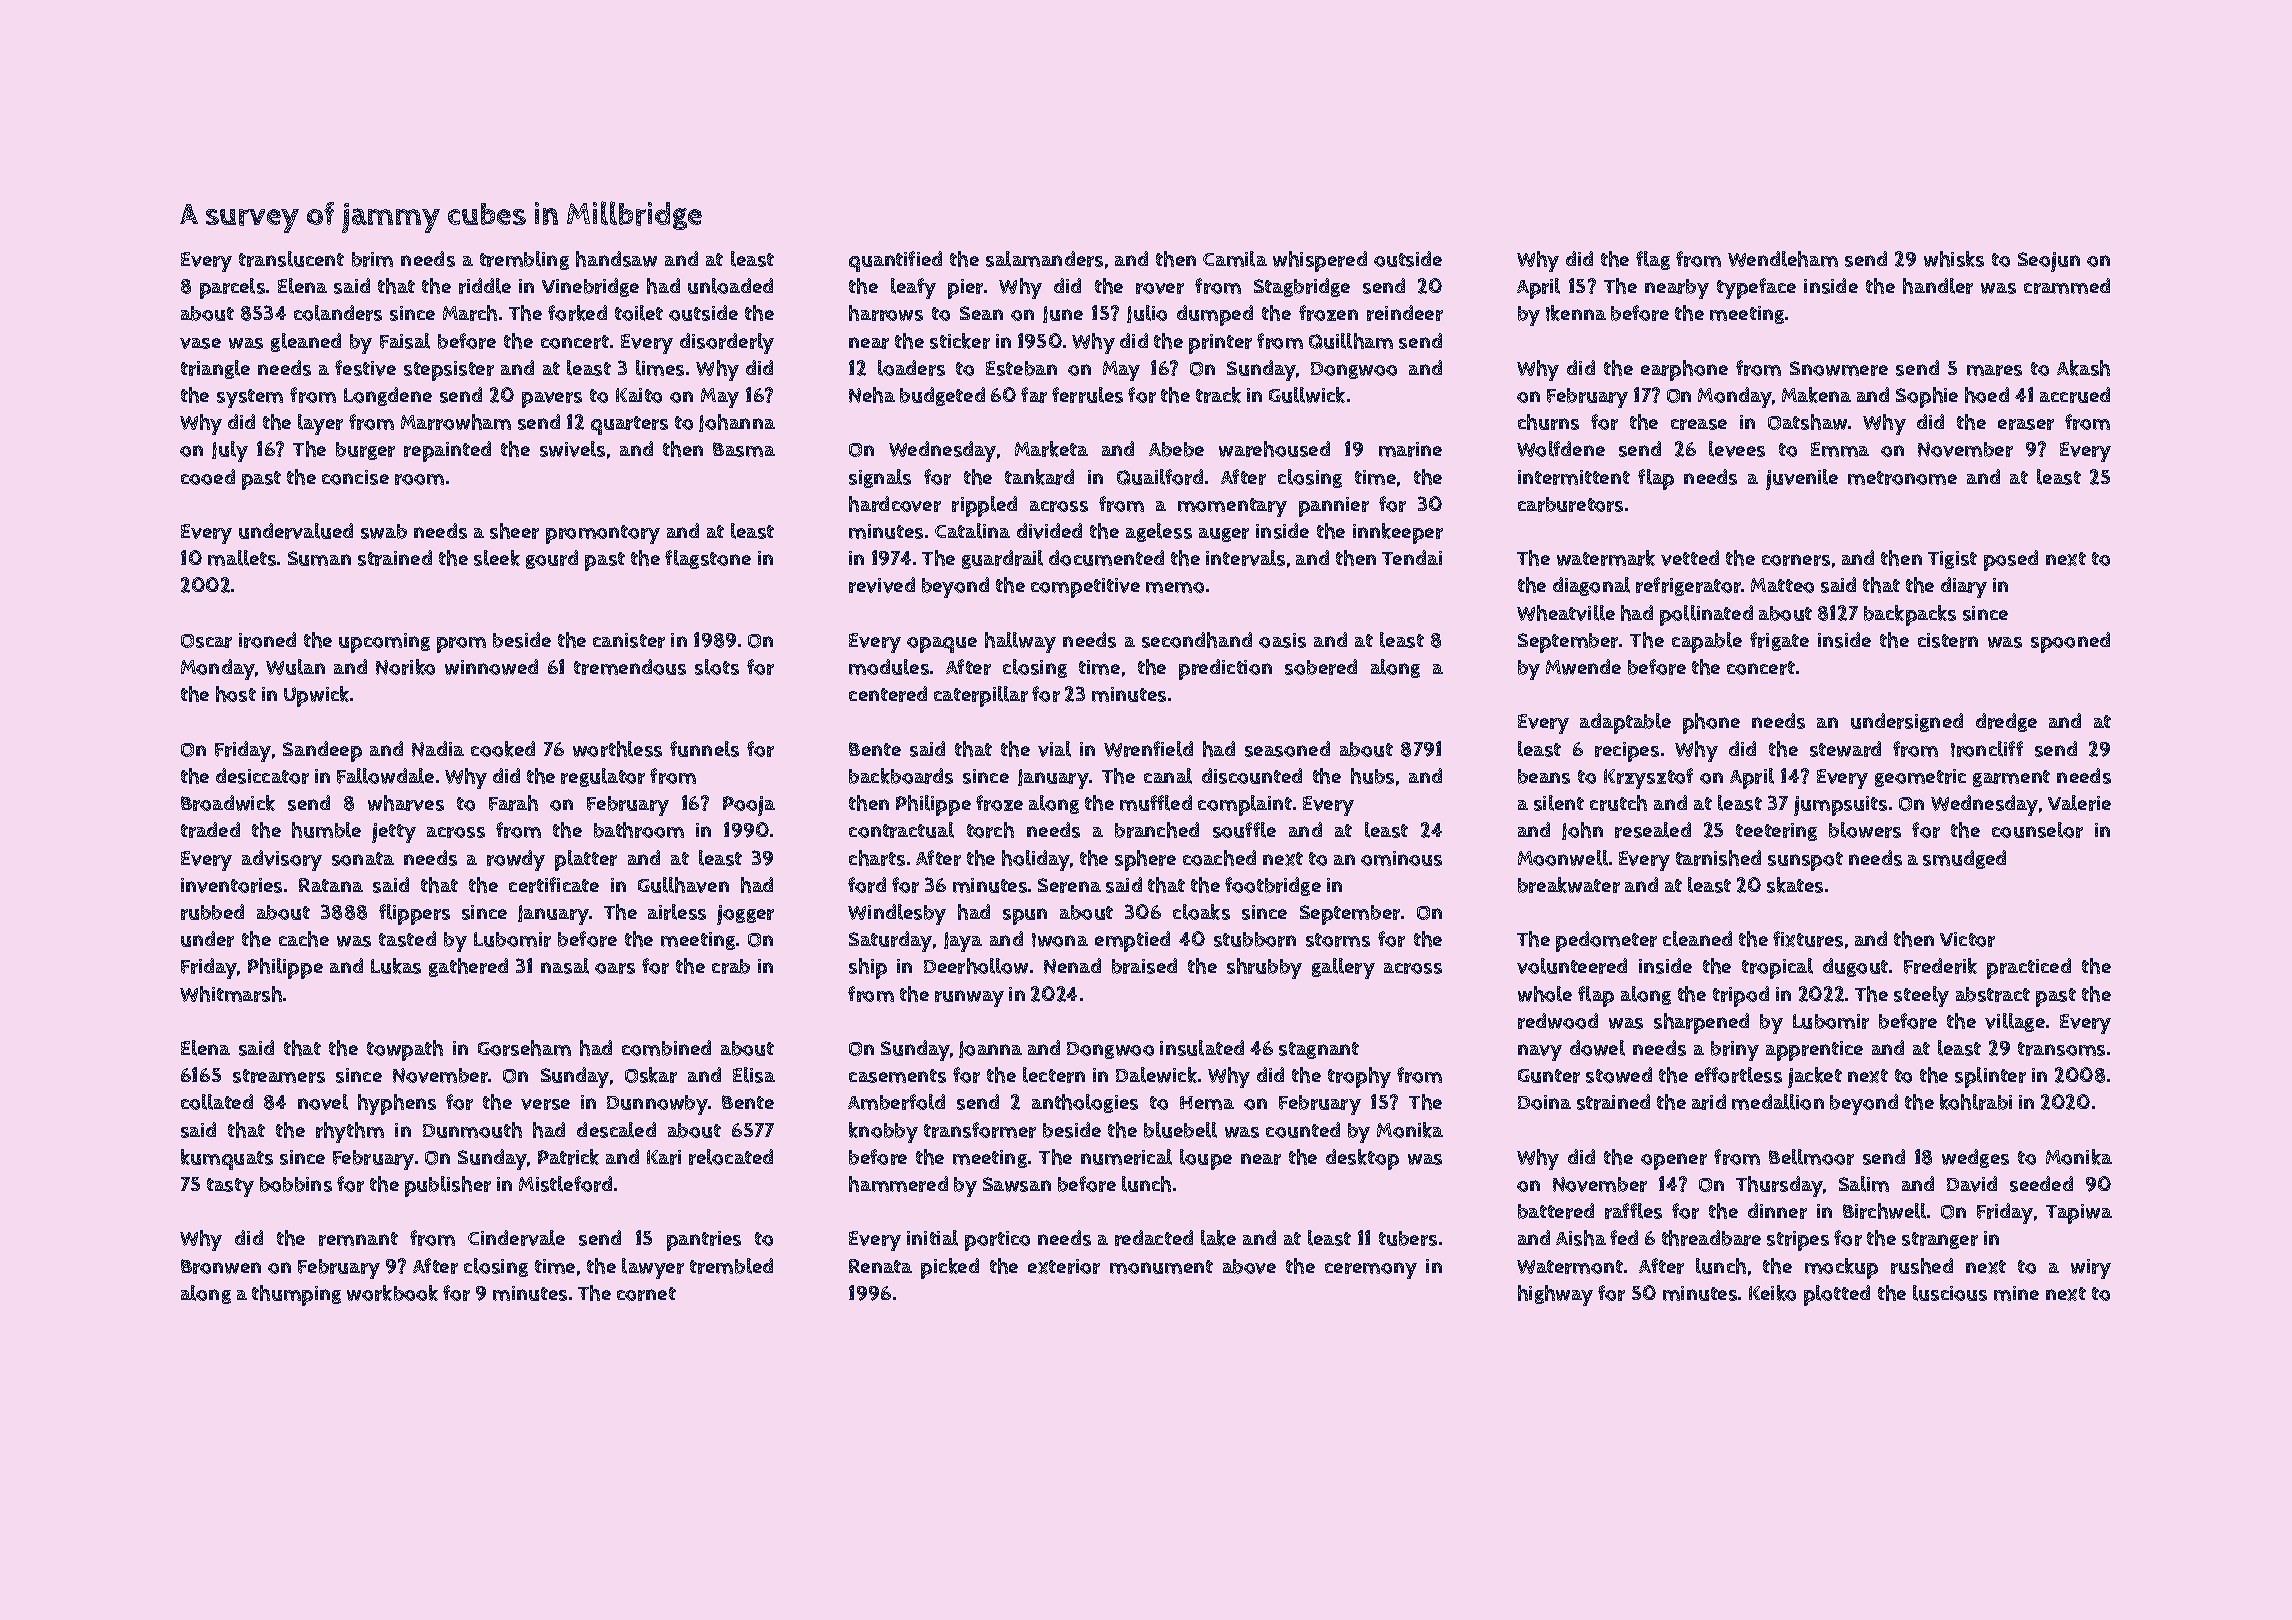  What do you see at coordinates (2070, 642) in the document?
I see `spooned` at bounding box center [2070, 642].
